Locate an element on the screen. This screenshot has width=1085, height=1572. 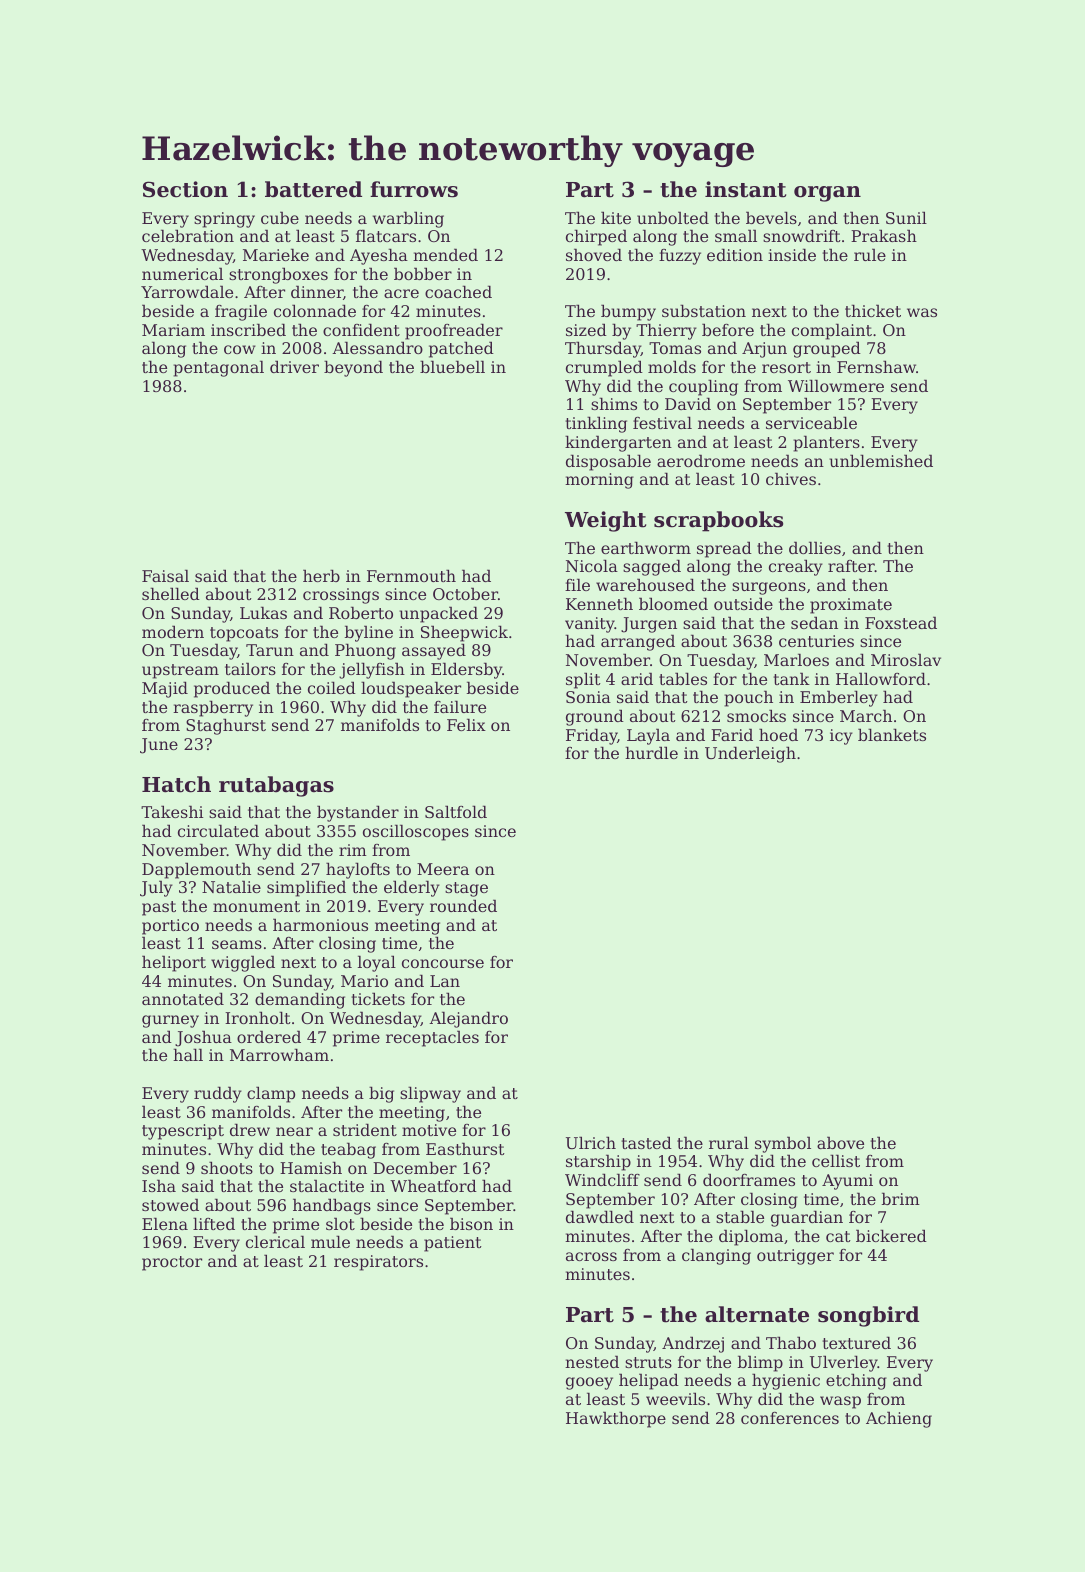
modern is located at coordinates (173, 631).
